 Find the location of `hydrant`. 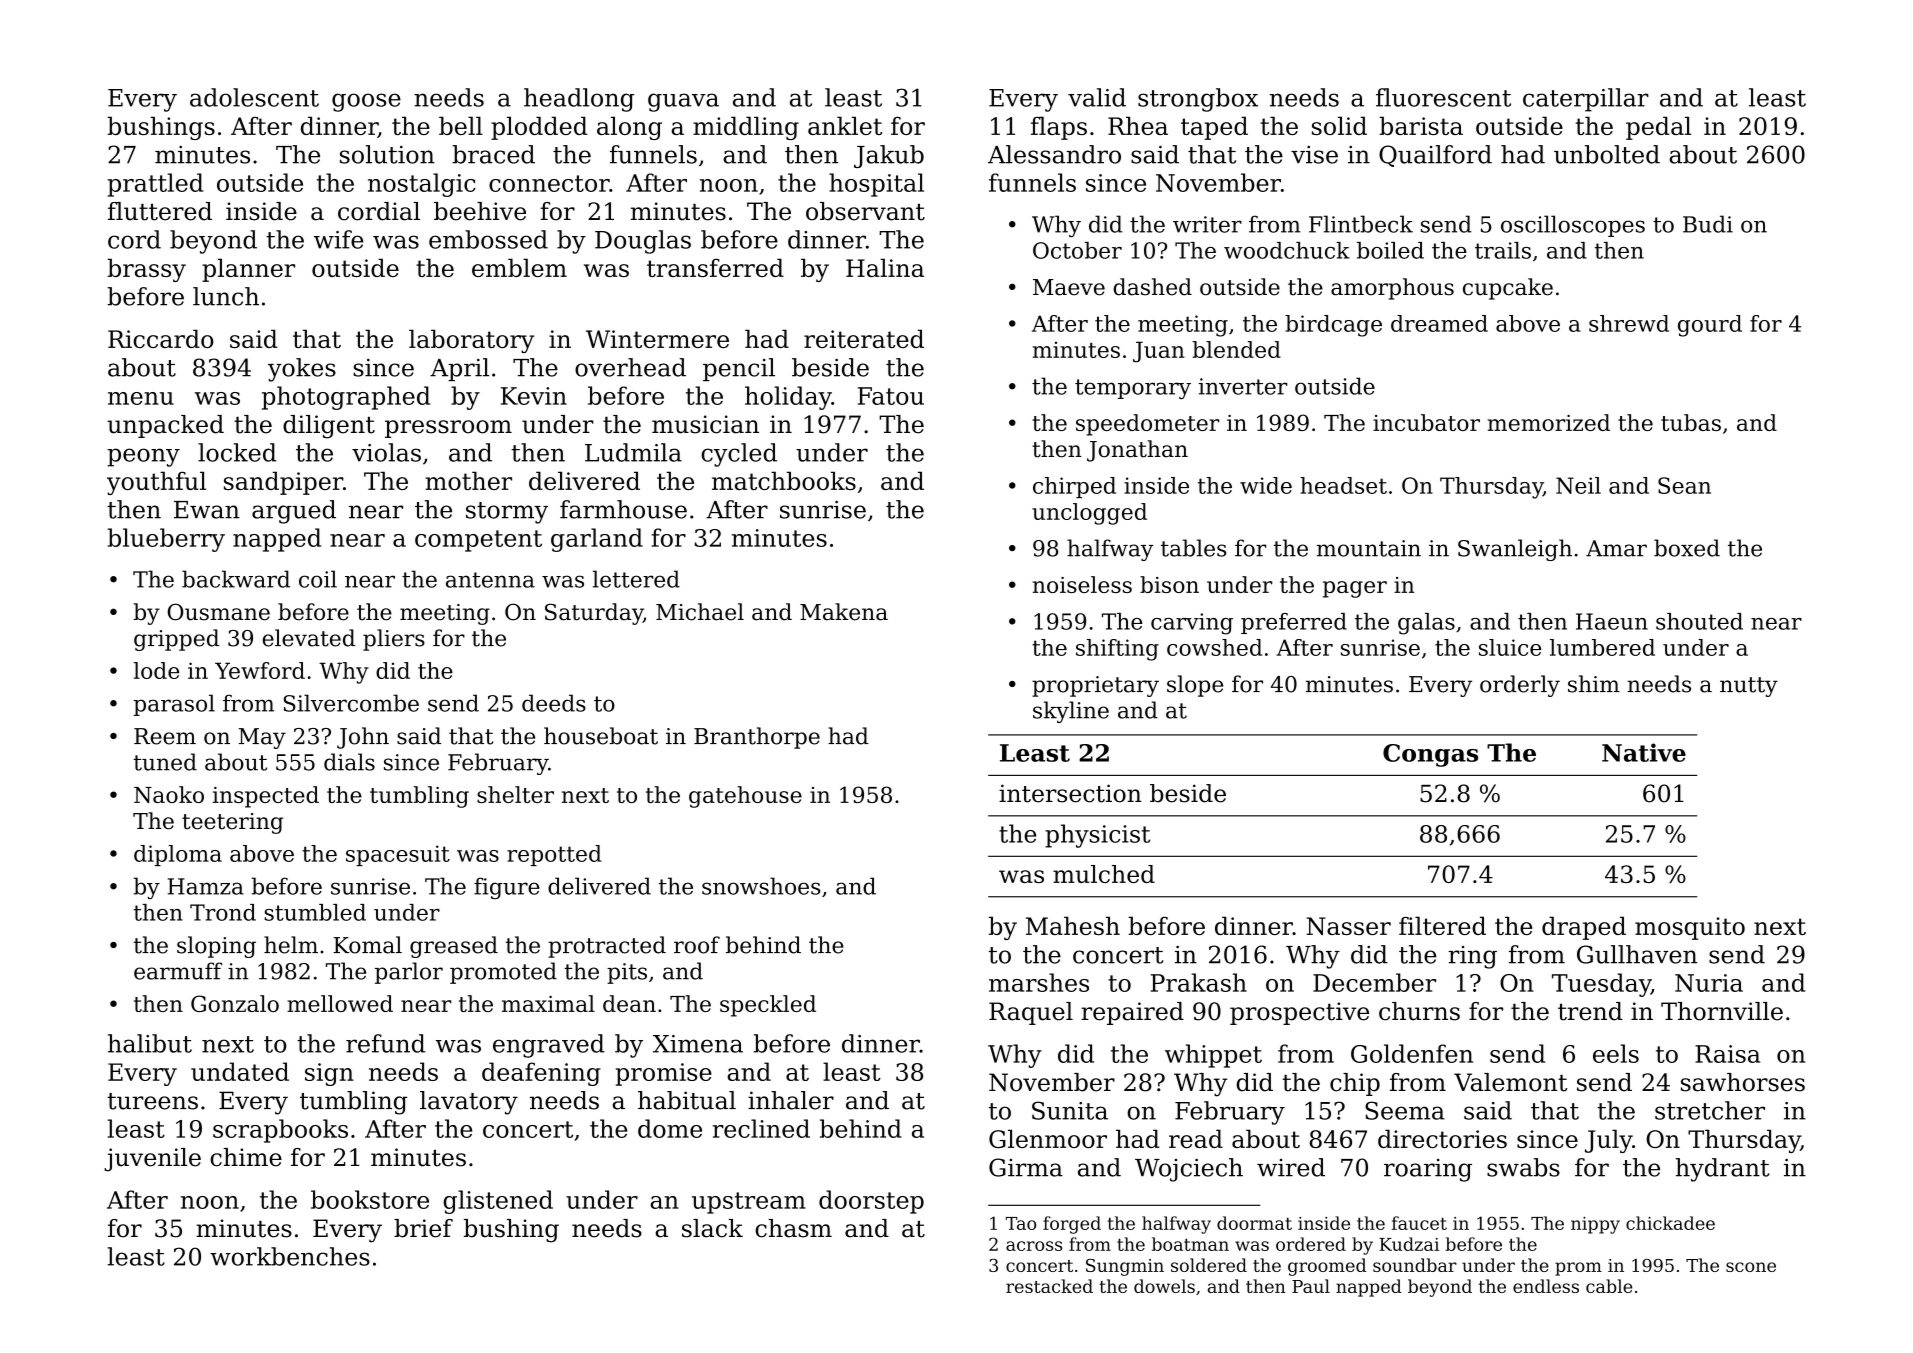

hydrant is located at coordinates (1722, 1170).
